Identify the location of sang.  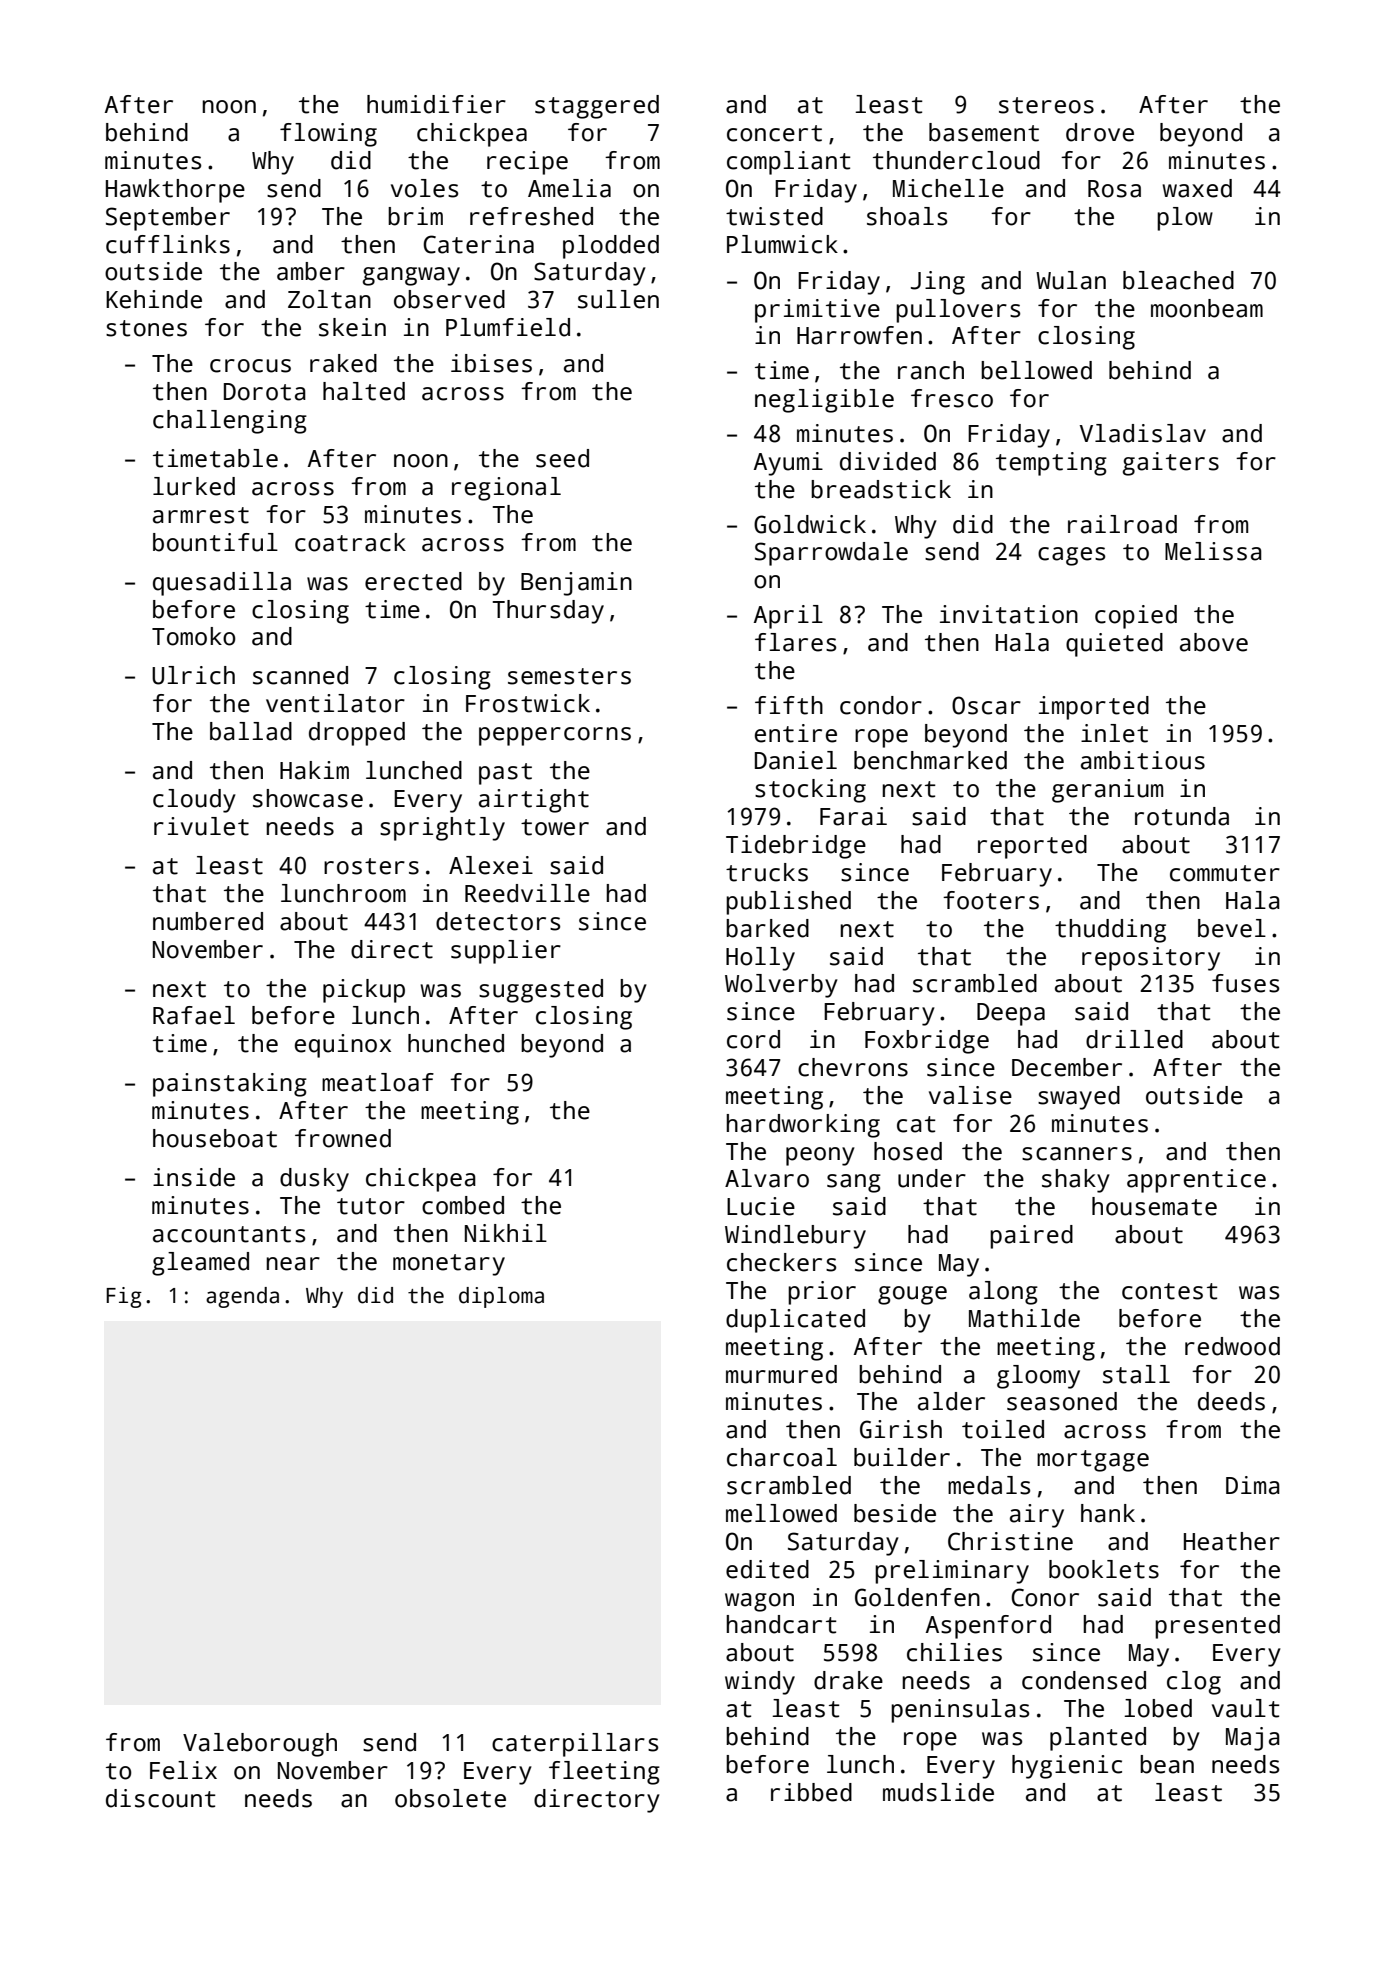
(854, 1183).
